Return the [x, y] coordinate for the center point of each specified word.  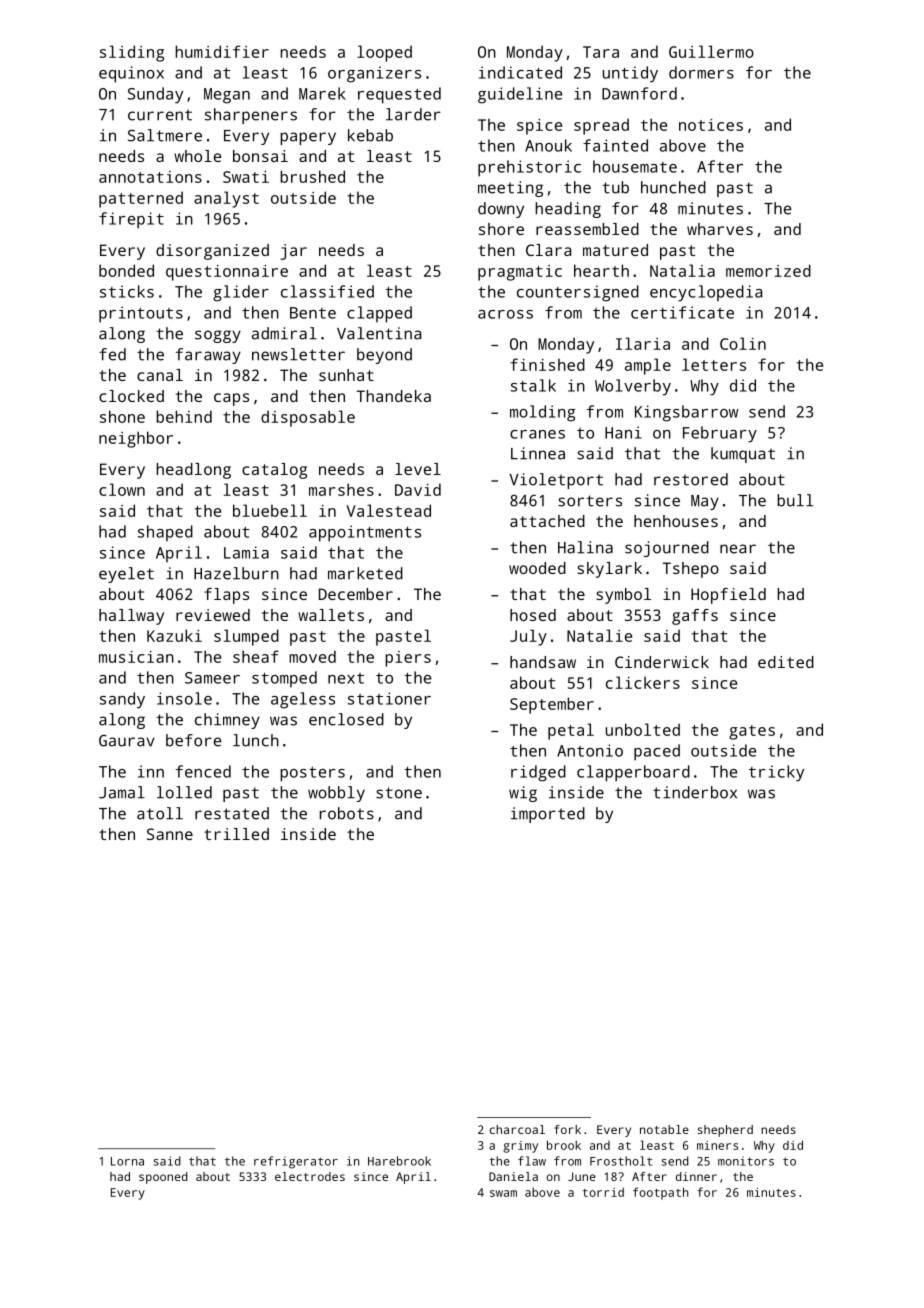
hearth [601, 270]
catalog [274, 471]
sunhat [346, 375]
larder [413, 114]
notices [711, 125]
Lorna [127, 1161]
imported [548, 815]
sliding [132, 53]
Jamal [122, 792]
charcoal [517, 1129]
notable [664, 1129]
